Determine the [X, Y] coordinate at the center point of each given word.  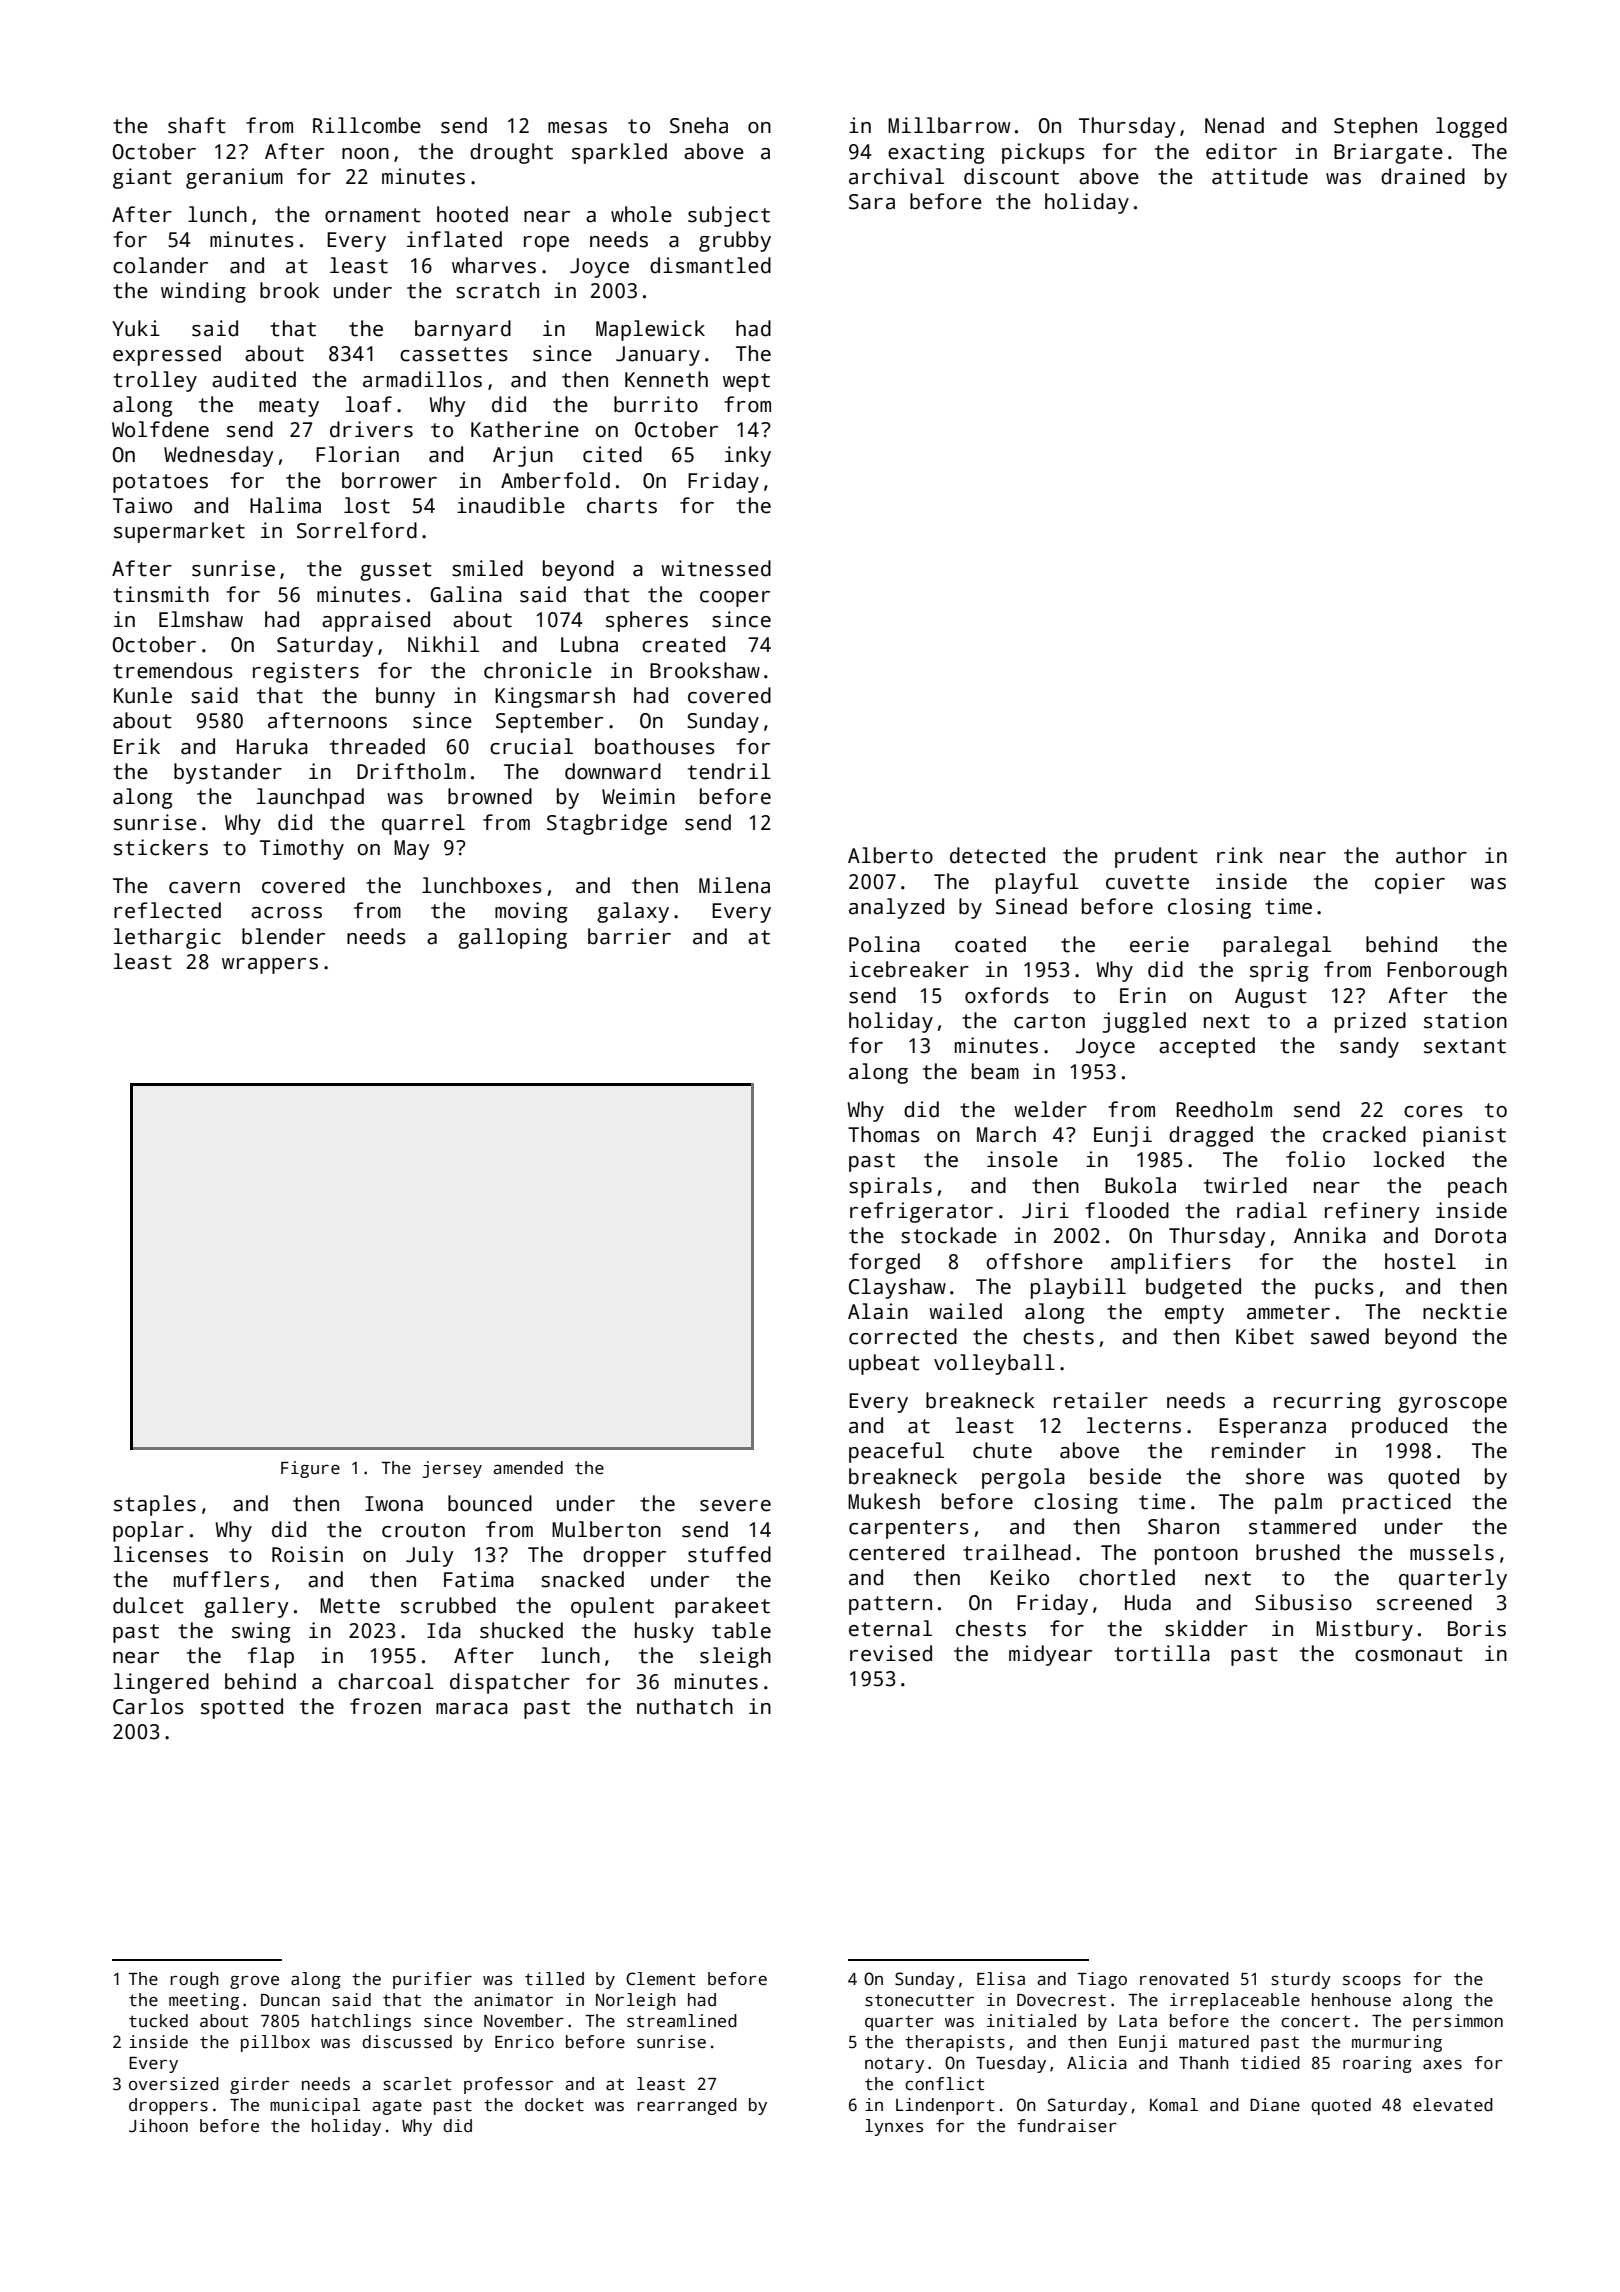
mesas [577, 128]
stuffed [729, 1554]
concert [1315, 2021]
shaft [197, 125]
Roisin [307, 1554]
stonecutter [919, 2000]
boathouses [655, 746]
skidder [1206, 1628]
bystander [228, 773]
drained [1423, 176]
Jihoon [158, 2126]
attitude [1260, 176]
